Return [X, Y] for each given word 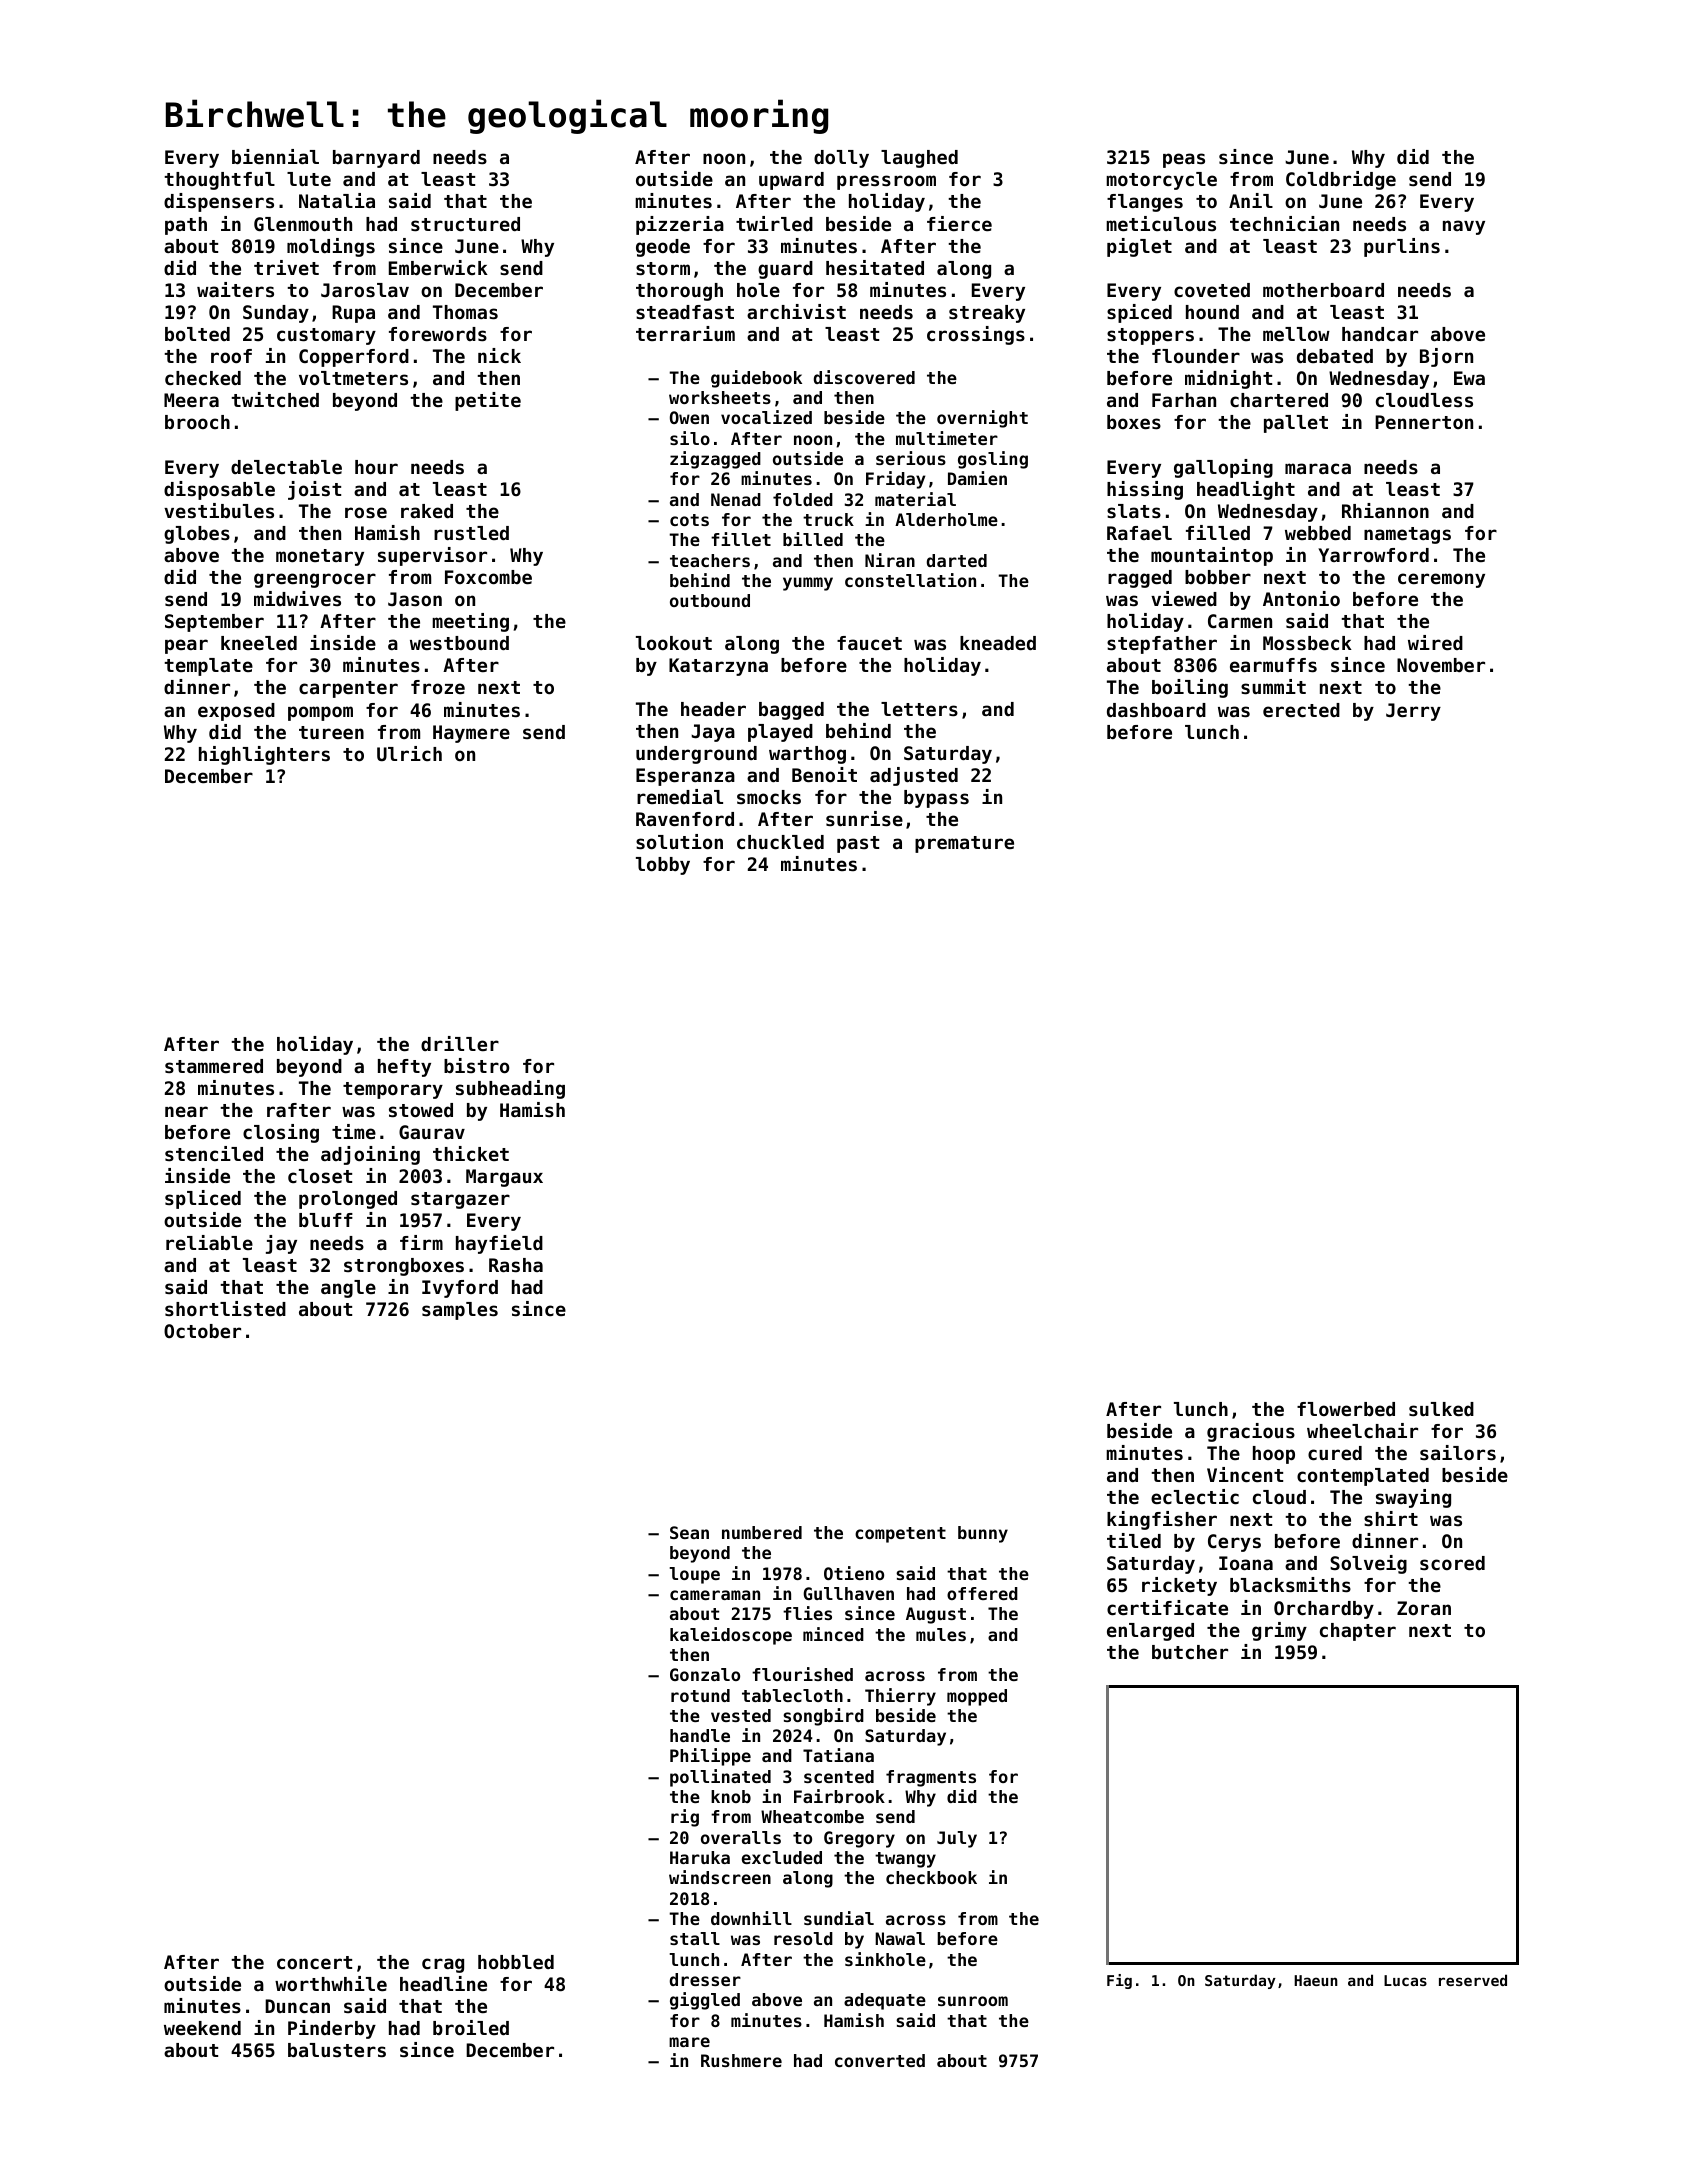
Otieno [854, 1573]
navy [1464, 227]
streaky [987, 314]
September [214, 623]
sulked [1441, 1409]
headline [443, 1983]
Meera [191, 400]
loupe [695, 1575]
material [915, 499]
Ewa [1469, 378]
